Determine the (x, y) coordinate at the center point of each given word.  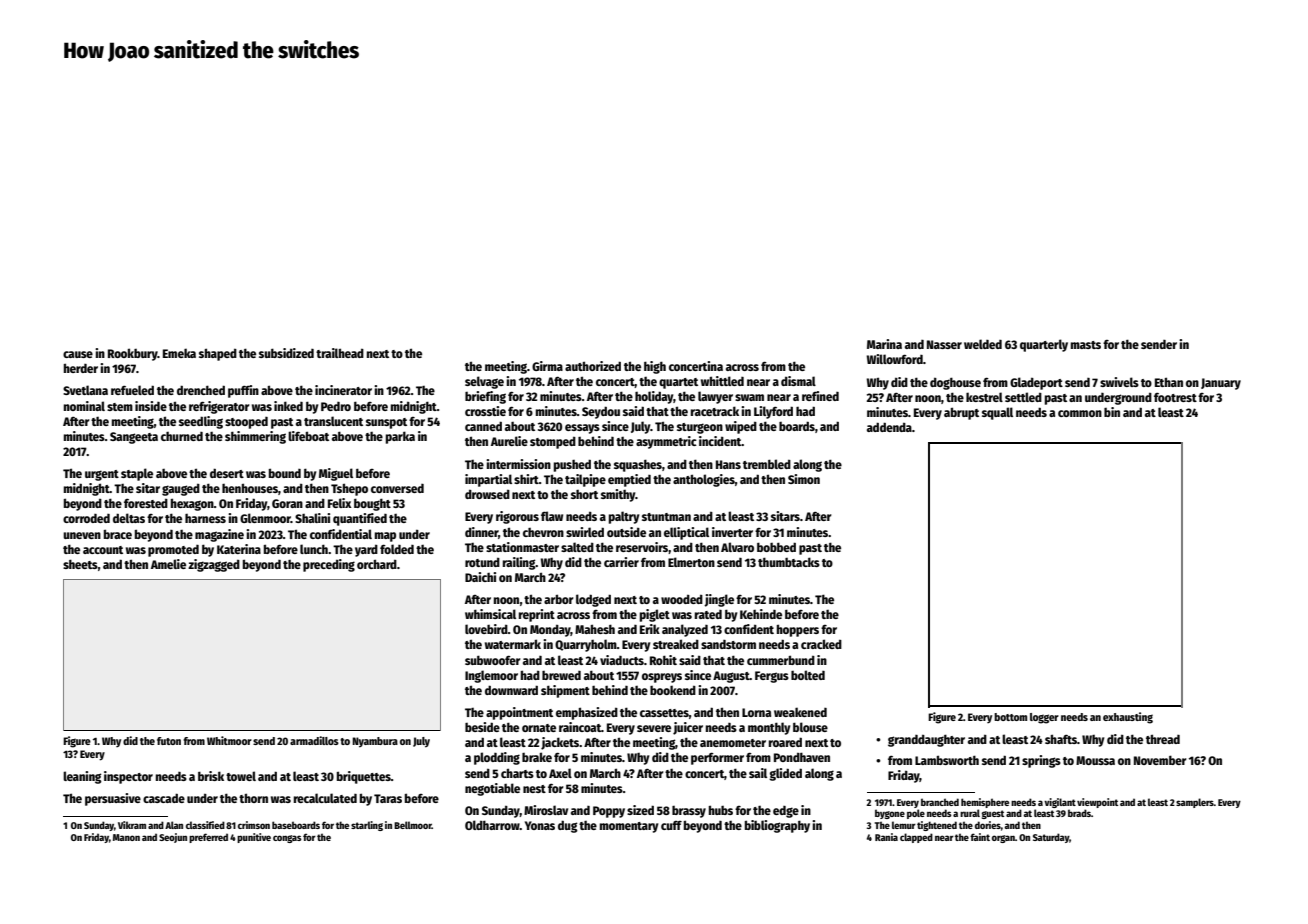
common (1080, 413)
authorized (593, 366)
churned (182, 436)
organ (1003, 839)
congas (287, 839)
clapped (916, 838)
